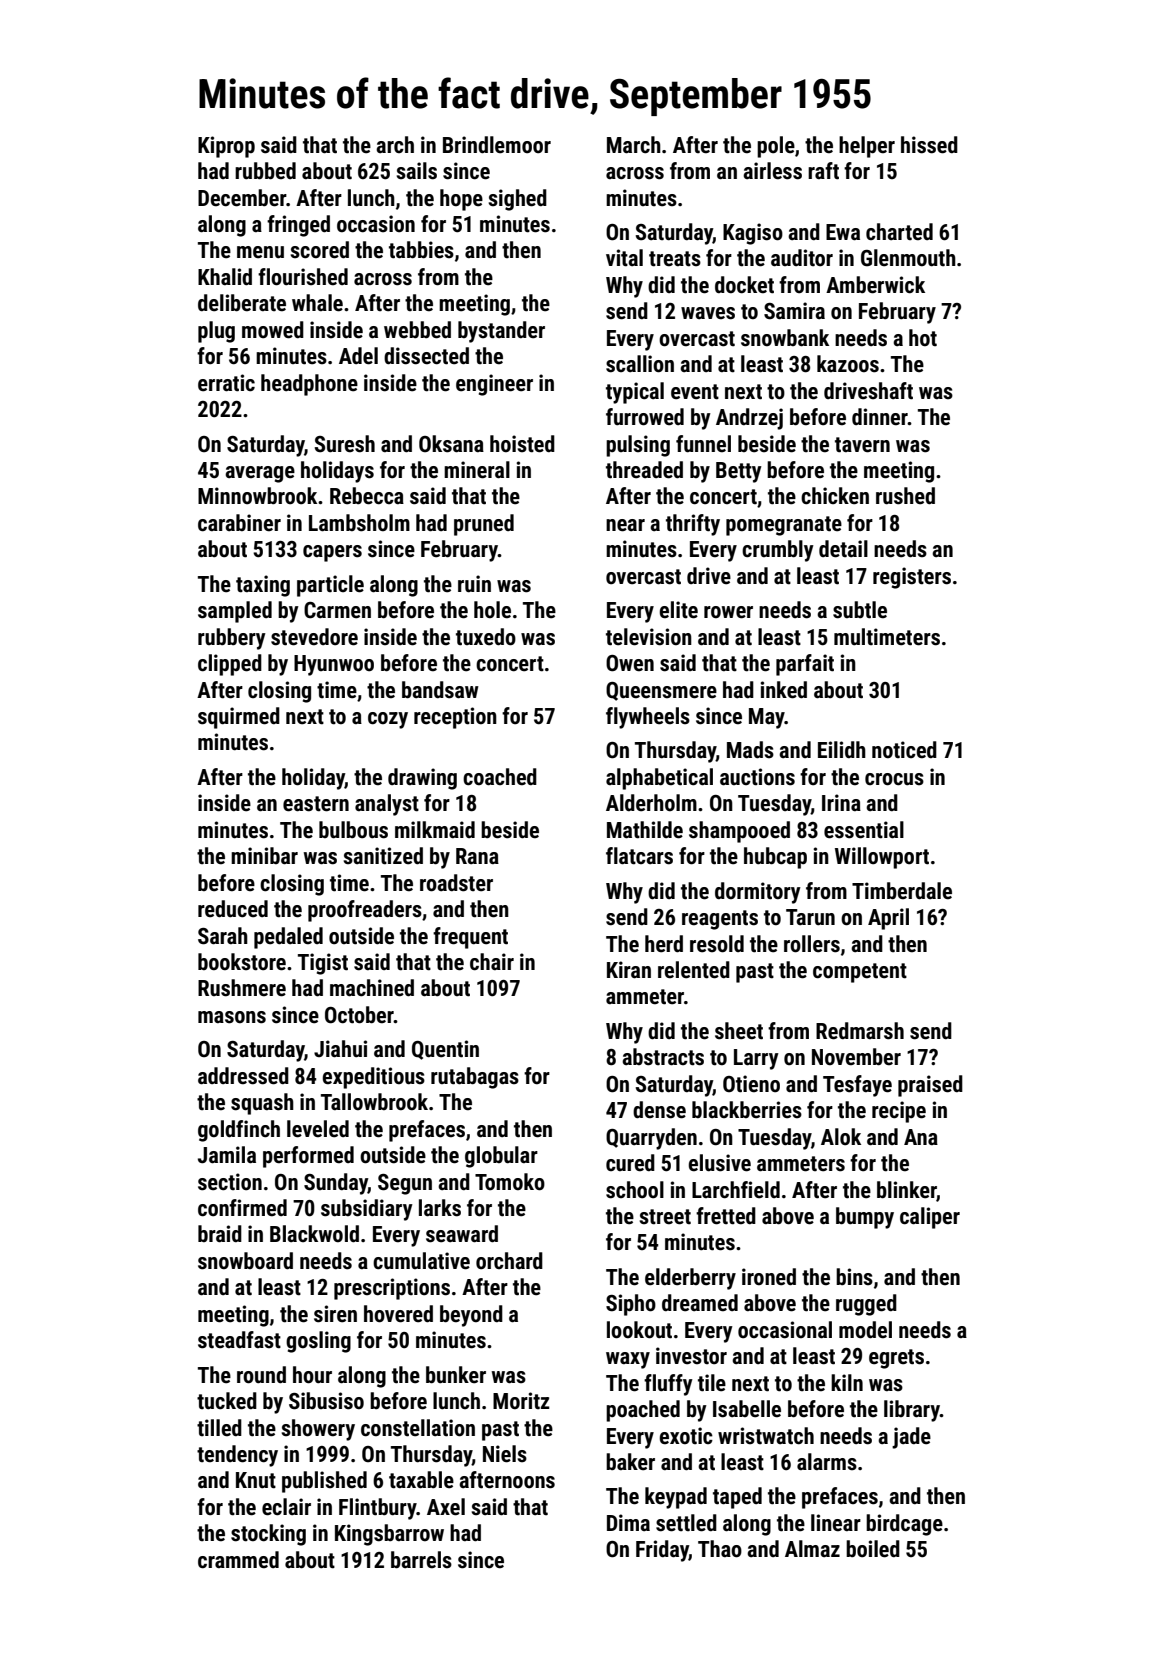 The image size is (1165, 1654). I want to click on praised, so click(930, 1086).
